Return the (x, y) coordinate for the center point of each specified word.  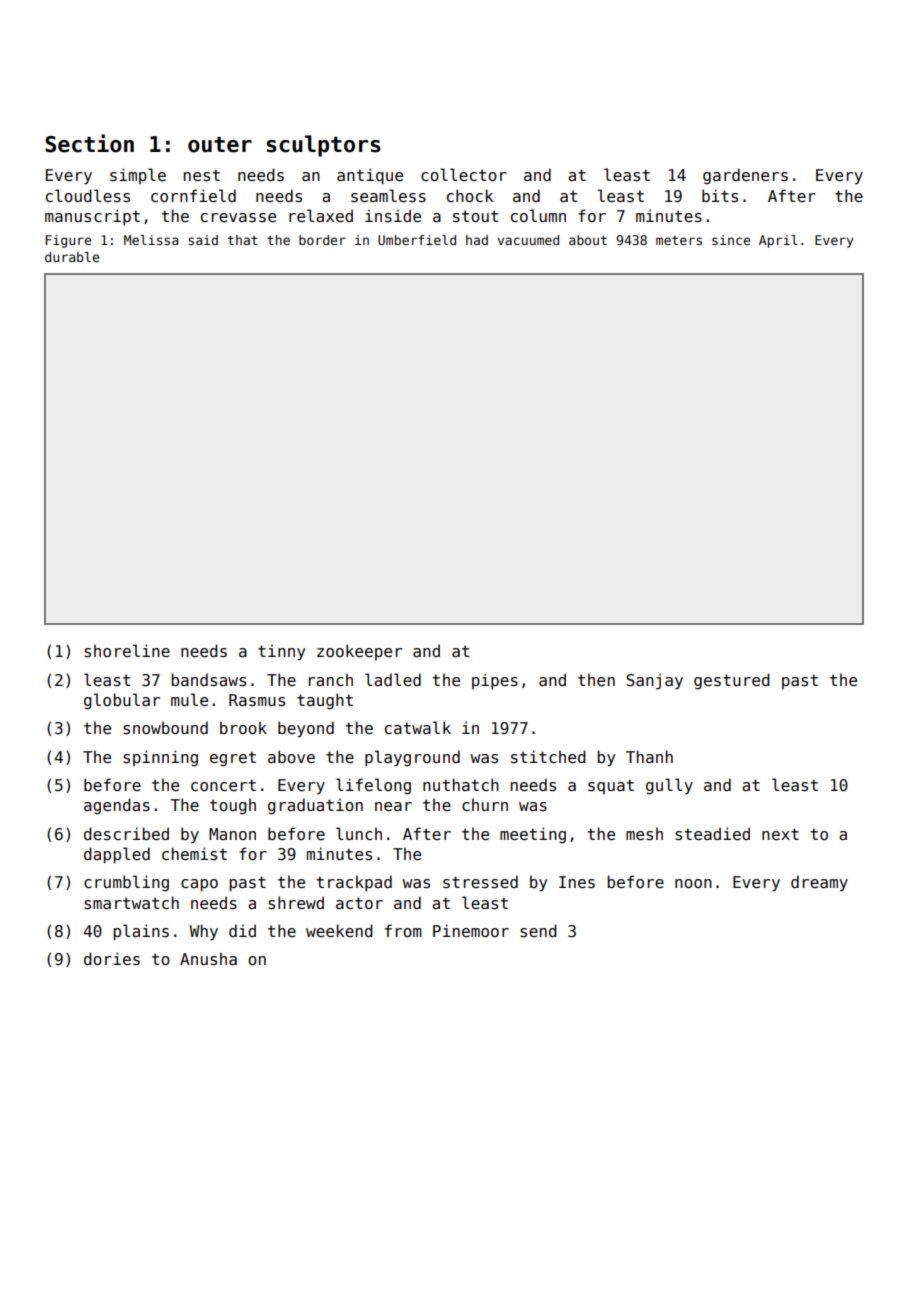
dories (112, 959)
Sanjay (654, 681)
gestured (732, 681)
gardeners (745, 176)
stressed (480, 882)
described (126, 833)
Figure (68, 241)
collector (464, 175)
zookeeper (359, 652)
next (780, 834)
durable (72, 257)
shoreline (127, 651)
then (596, 679)
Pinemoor (471, 930)
